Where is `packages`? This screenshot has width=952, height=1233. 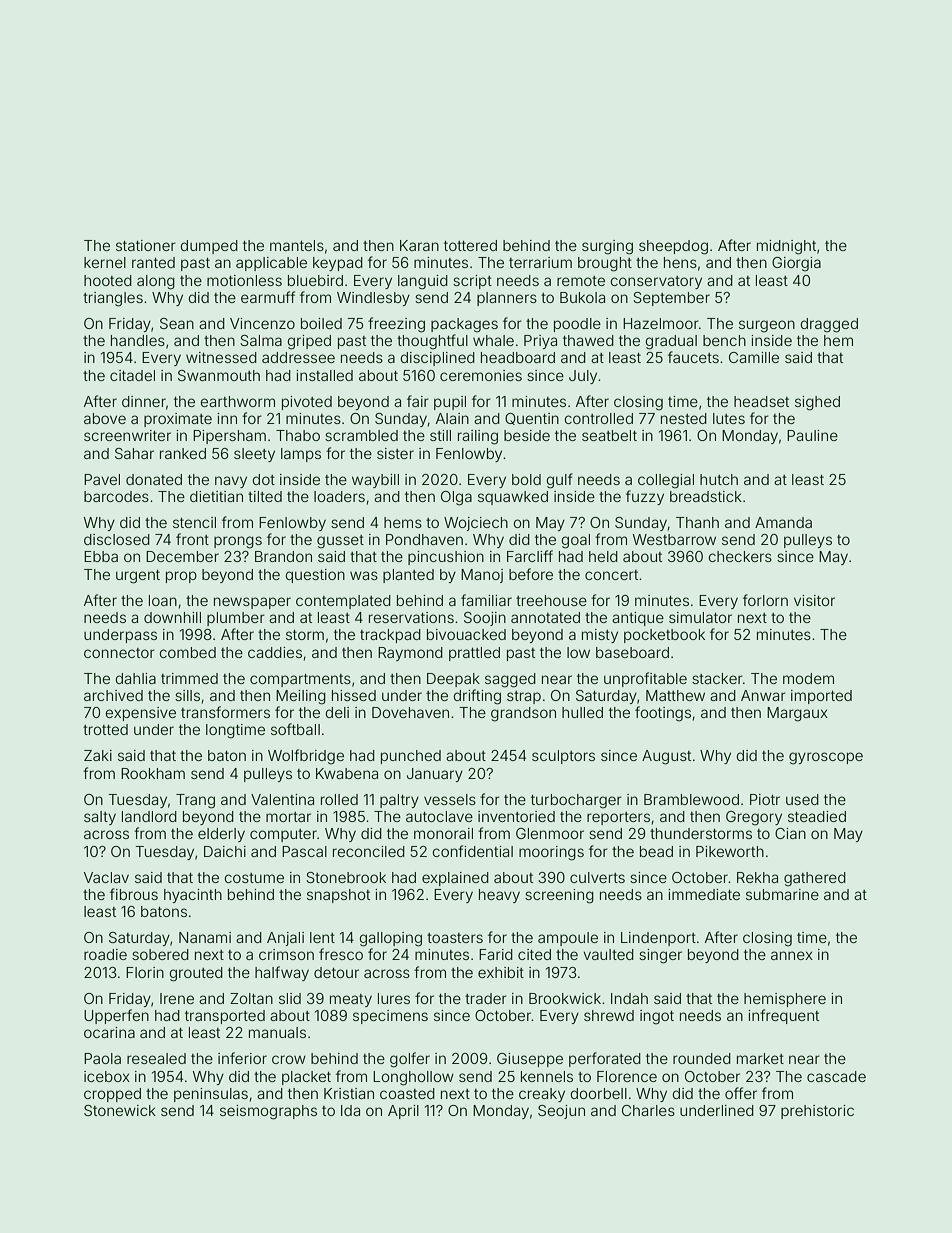
packages is located at coordinates (464, 325).
